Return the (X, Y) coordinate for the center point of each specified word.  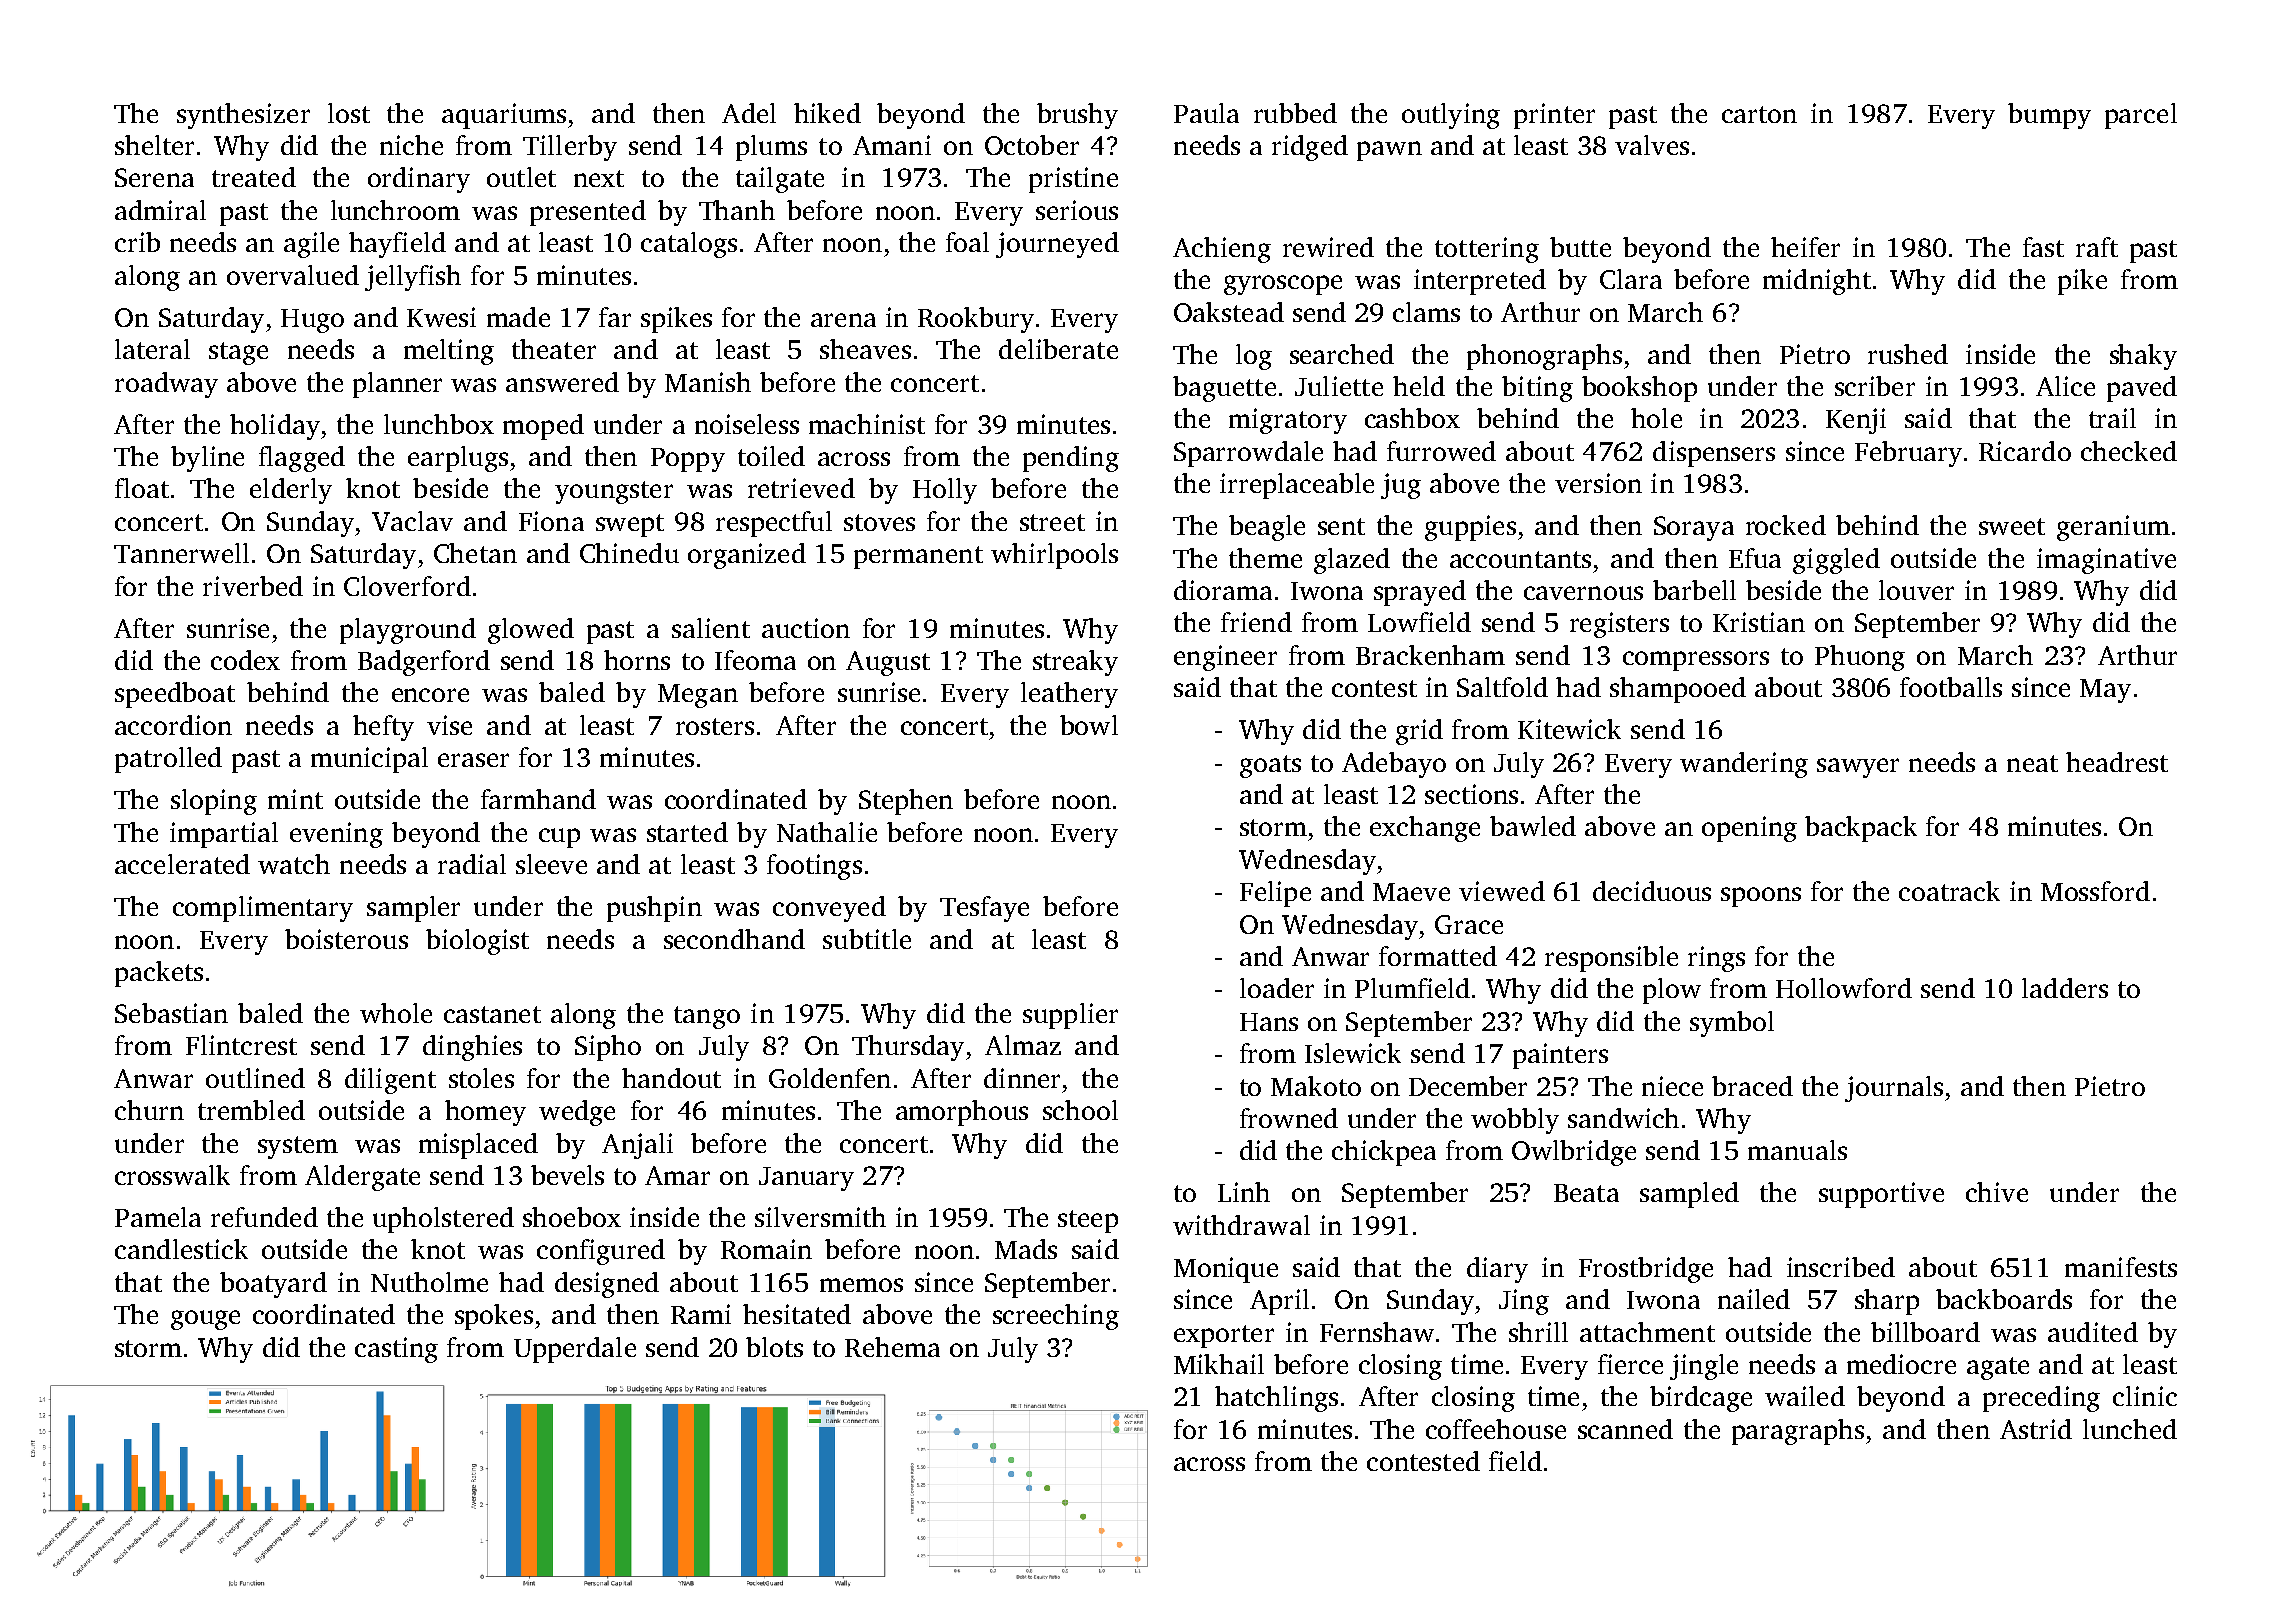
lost (349, 113)
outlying (1451, 116)
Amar (677, 1175)
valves (1652, 145)
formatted (1438, 956)
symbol (1732, 1024)
